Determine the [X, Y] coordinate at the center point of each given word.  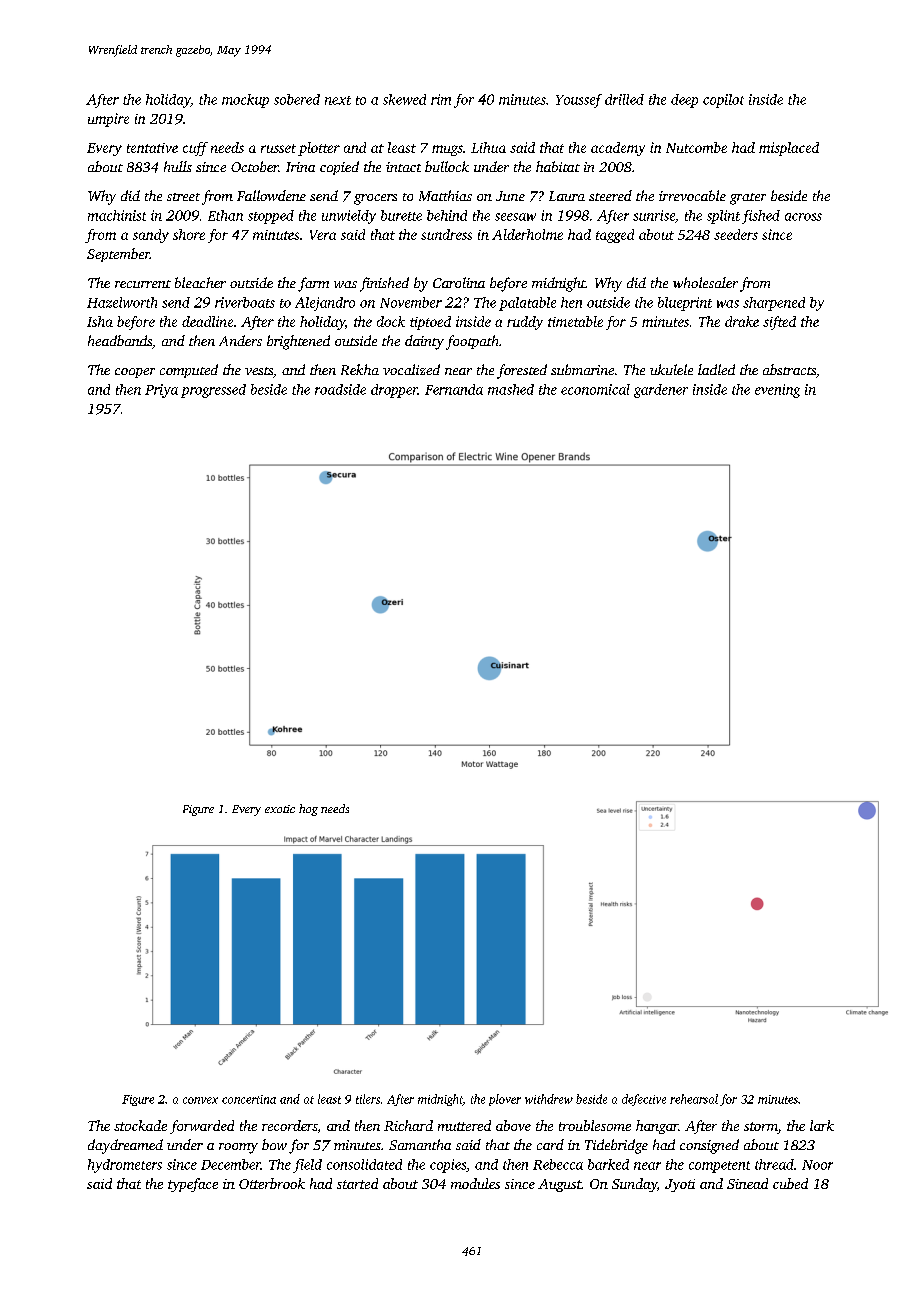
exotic [280, 809]
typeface [193, 1185]
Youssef [579, 101]
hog [308, 810]
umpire [108, 120]
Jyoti [680, 1185]
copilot [723, 101]
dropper [394, 391]
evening [777, 391]
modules [475, 1183]
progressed [213, 391]
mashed [511, 389]
